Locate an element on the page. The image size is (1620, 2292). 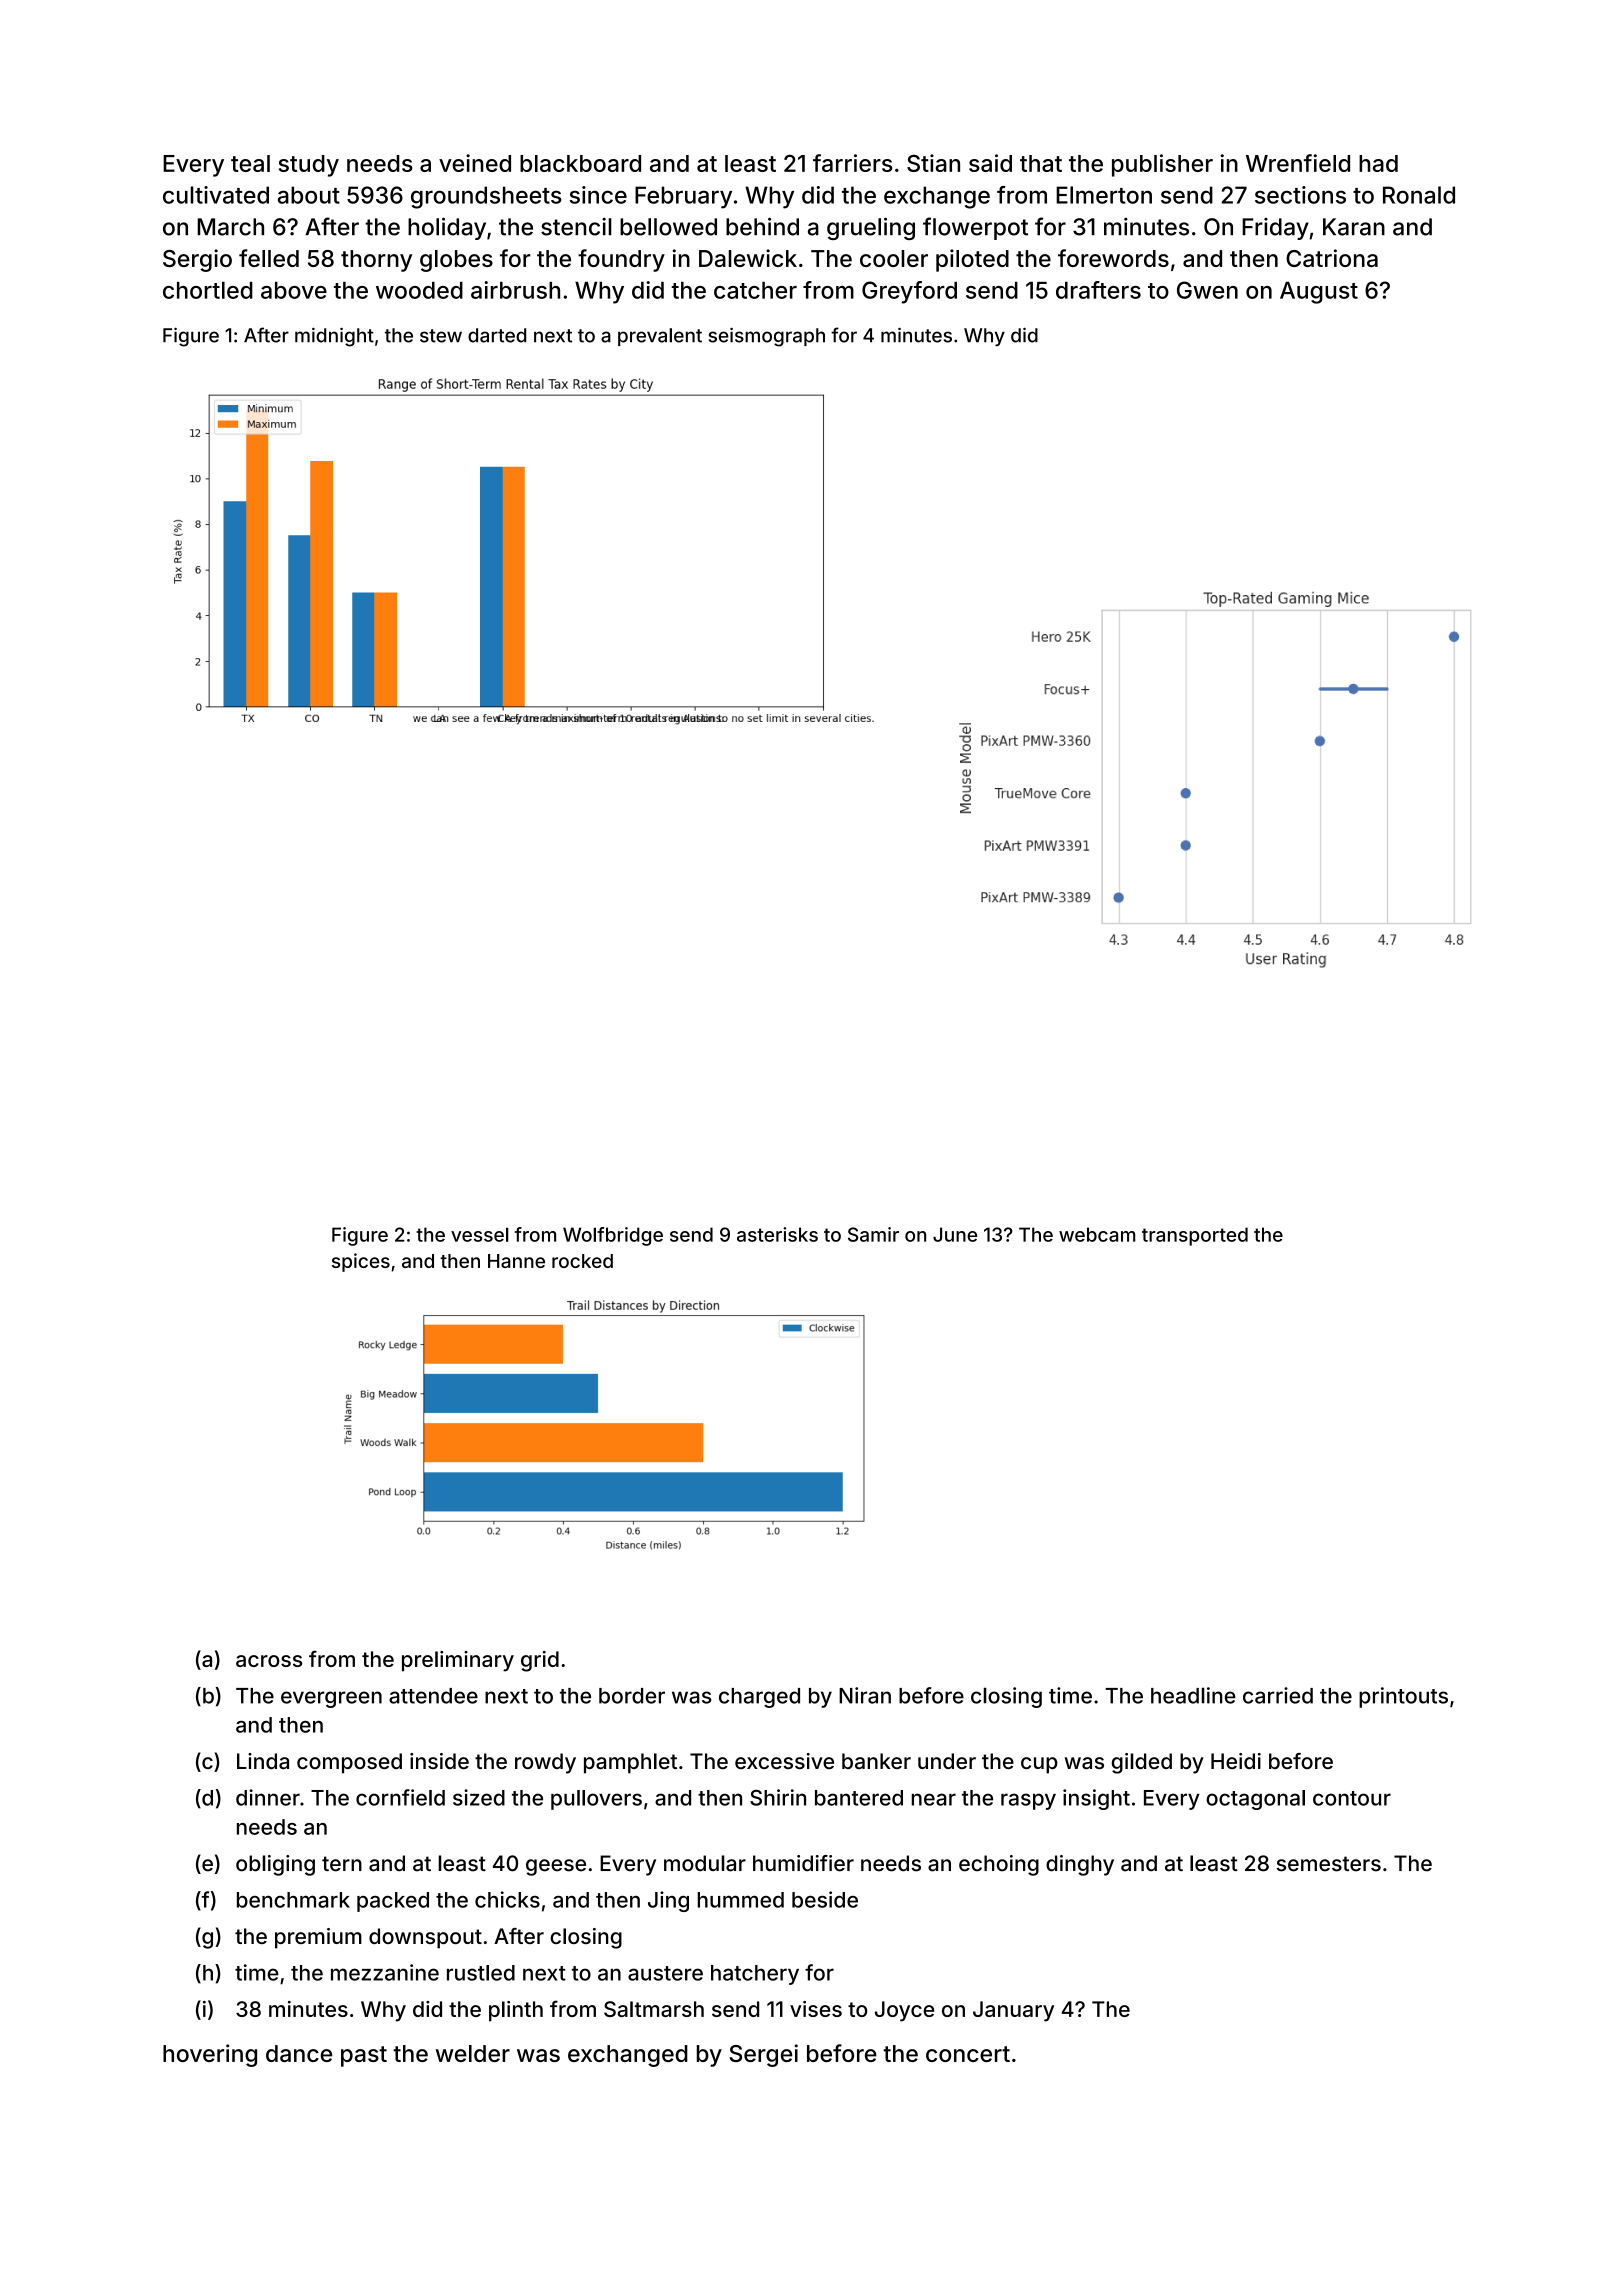
prevalent is located at coordinates (660, 337).
